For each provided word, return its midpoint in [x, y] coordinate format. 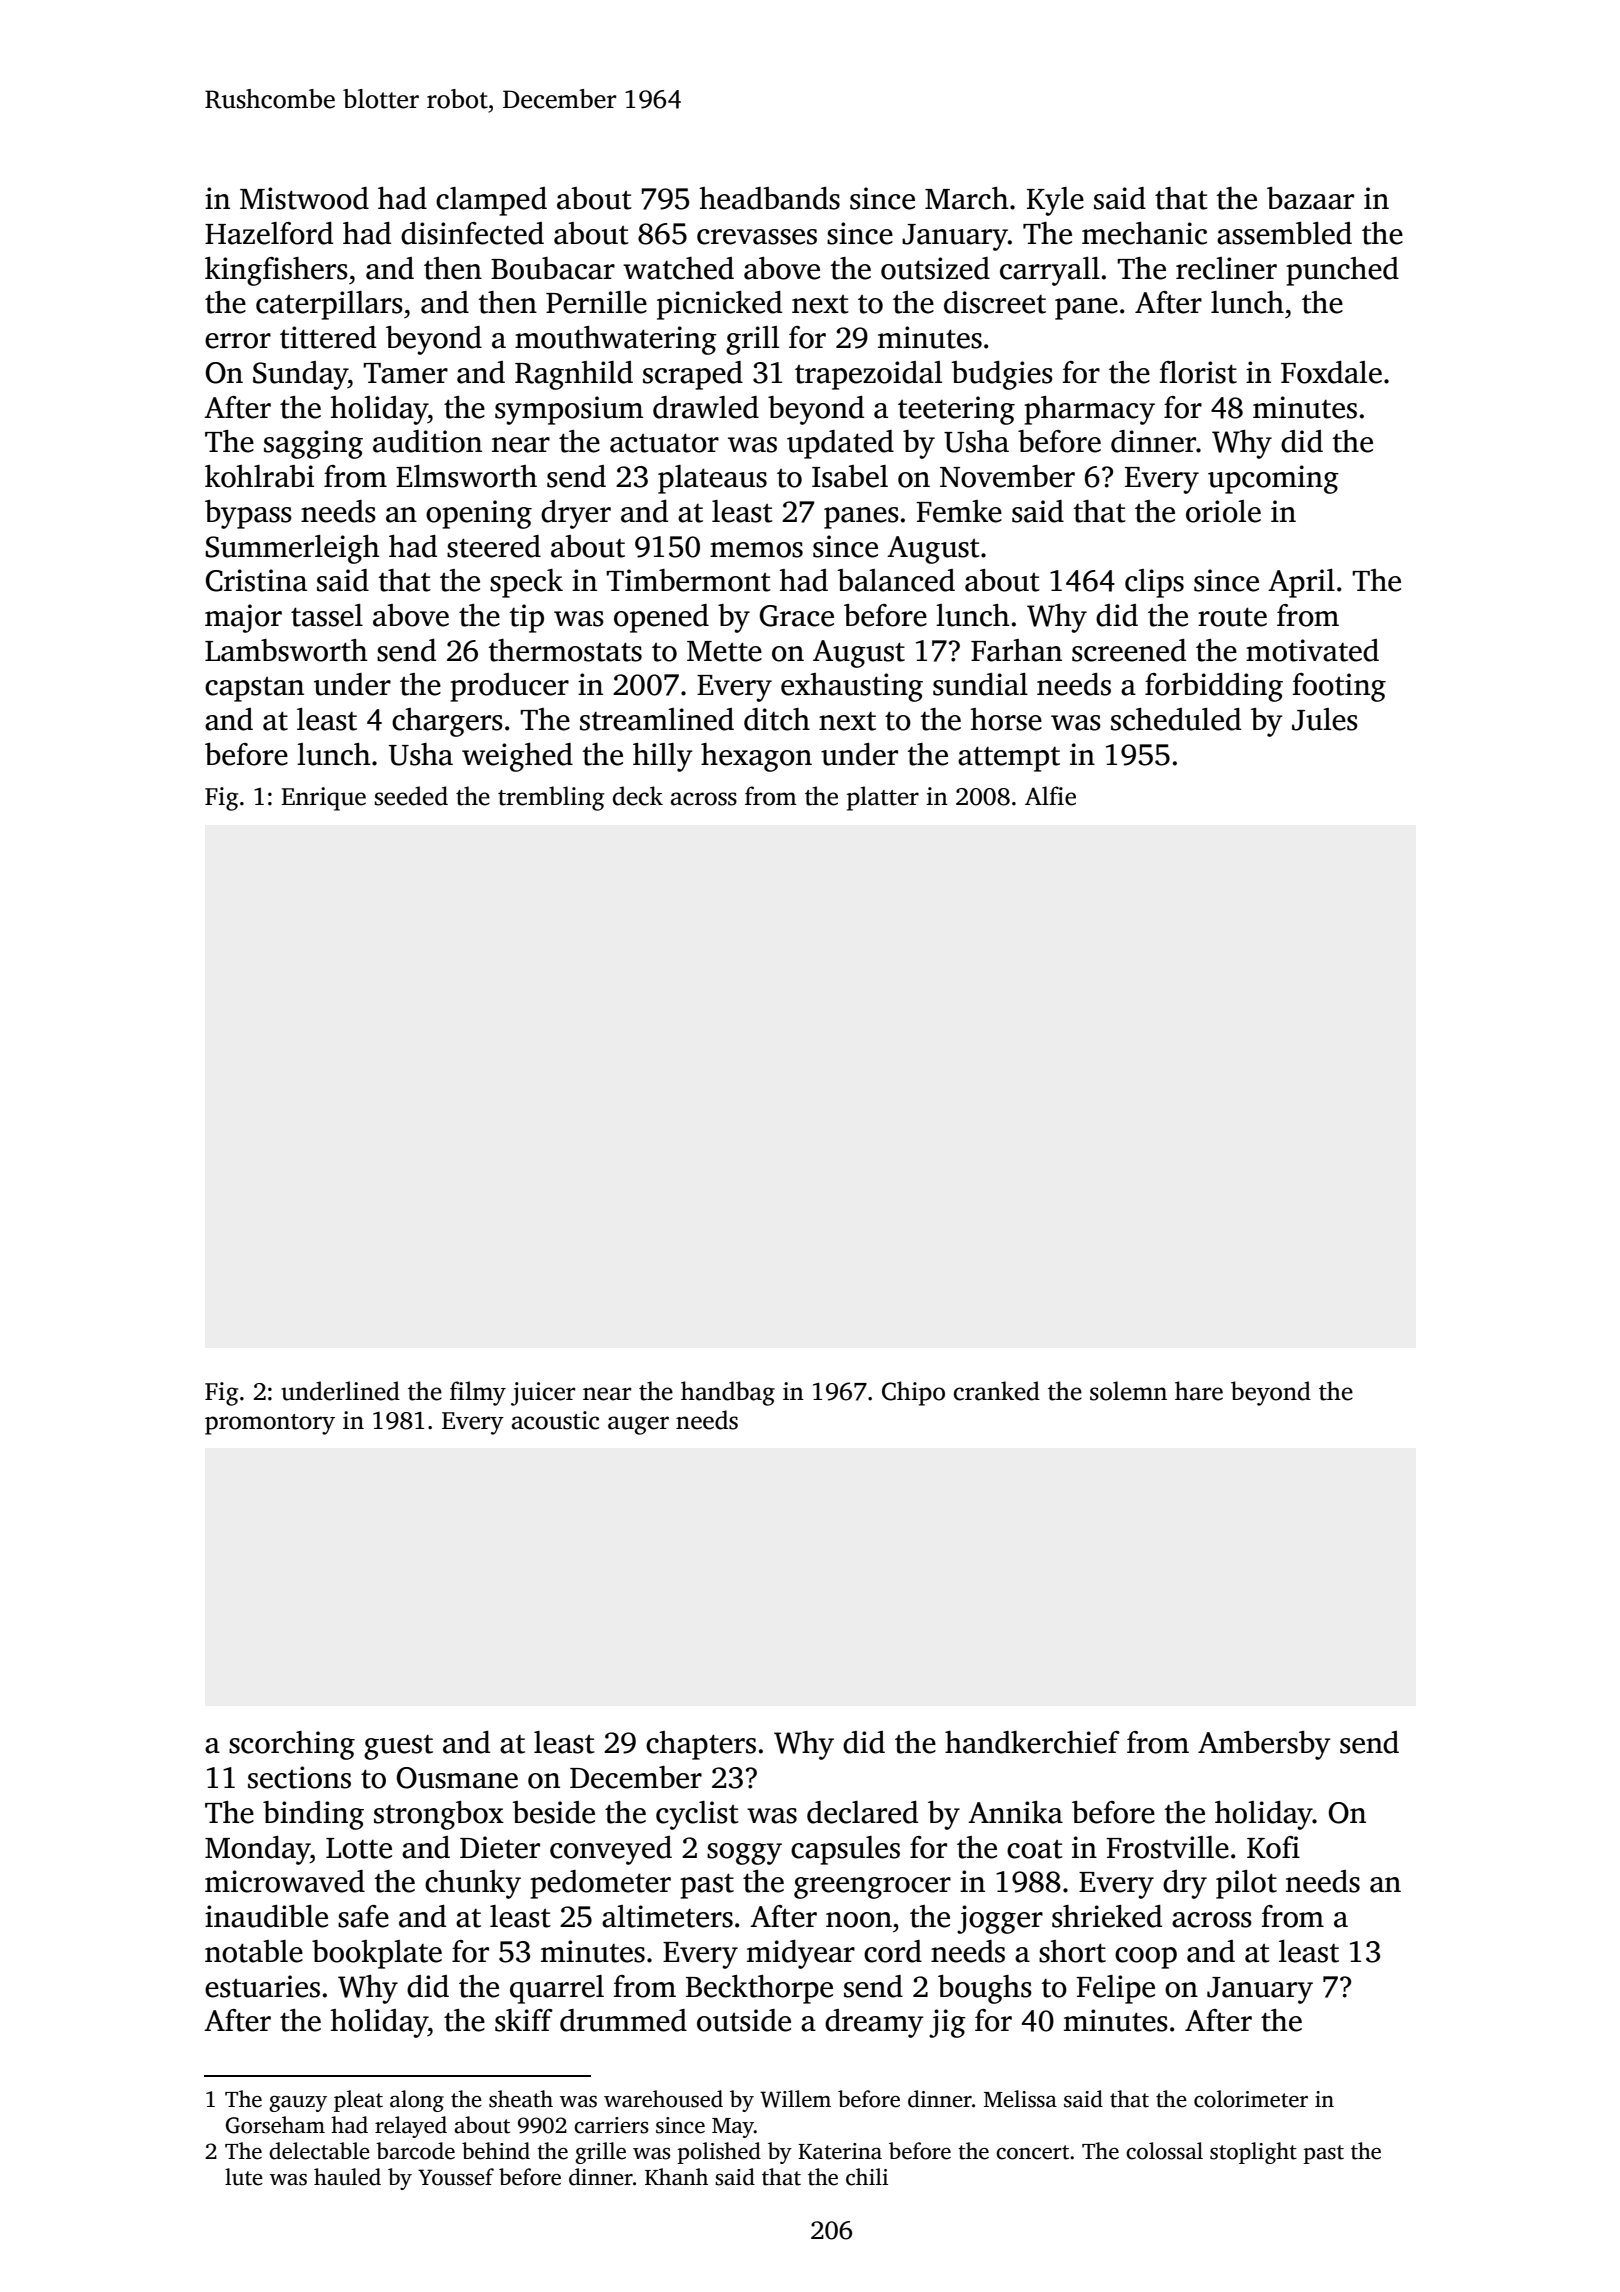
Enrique [323, 799]
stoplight [1253, 2153]
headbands [769, 198]
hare [1199, 1391]
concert [1032, 2152]
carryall [1050, 271]
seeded [411, 796]
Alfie [1050, 796]
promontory [270, 1424]
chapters [701, 1745]
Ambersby [1264, 1745]
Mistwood [304, 198]
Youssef [456, 2177]
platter [883, 798]
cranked [997, 1391]
